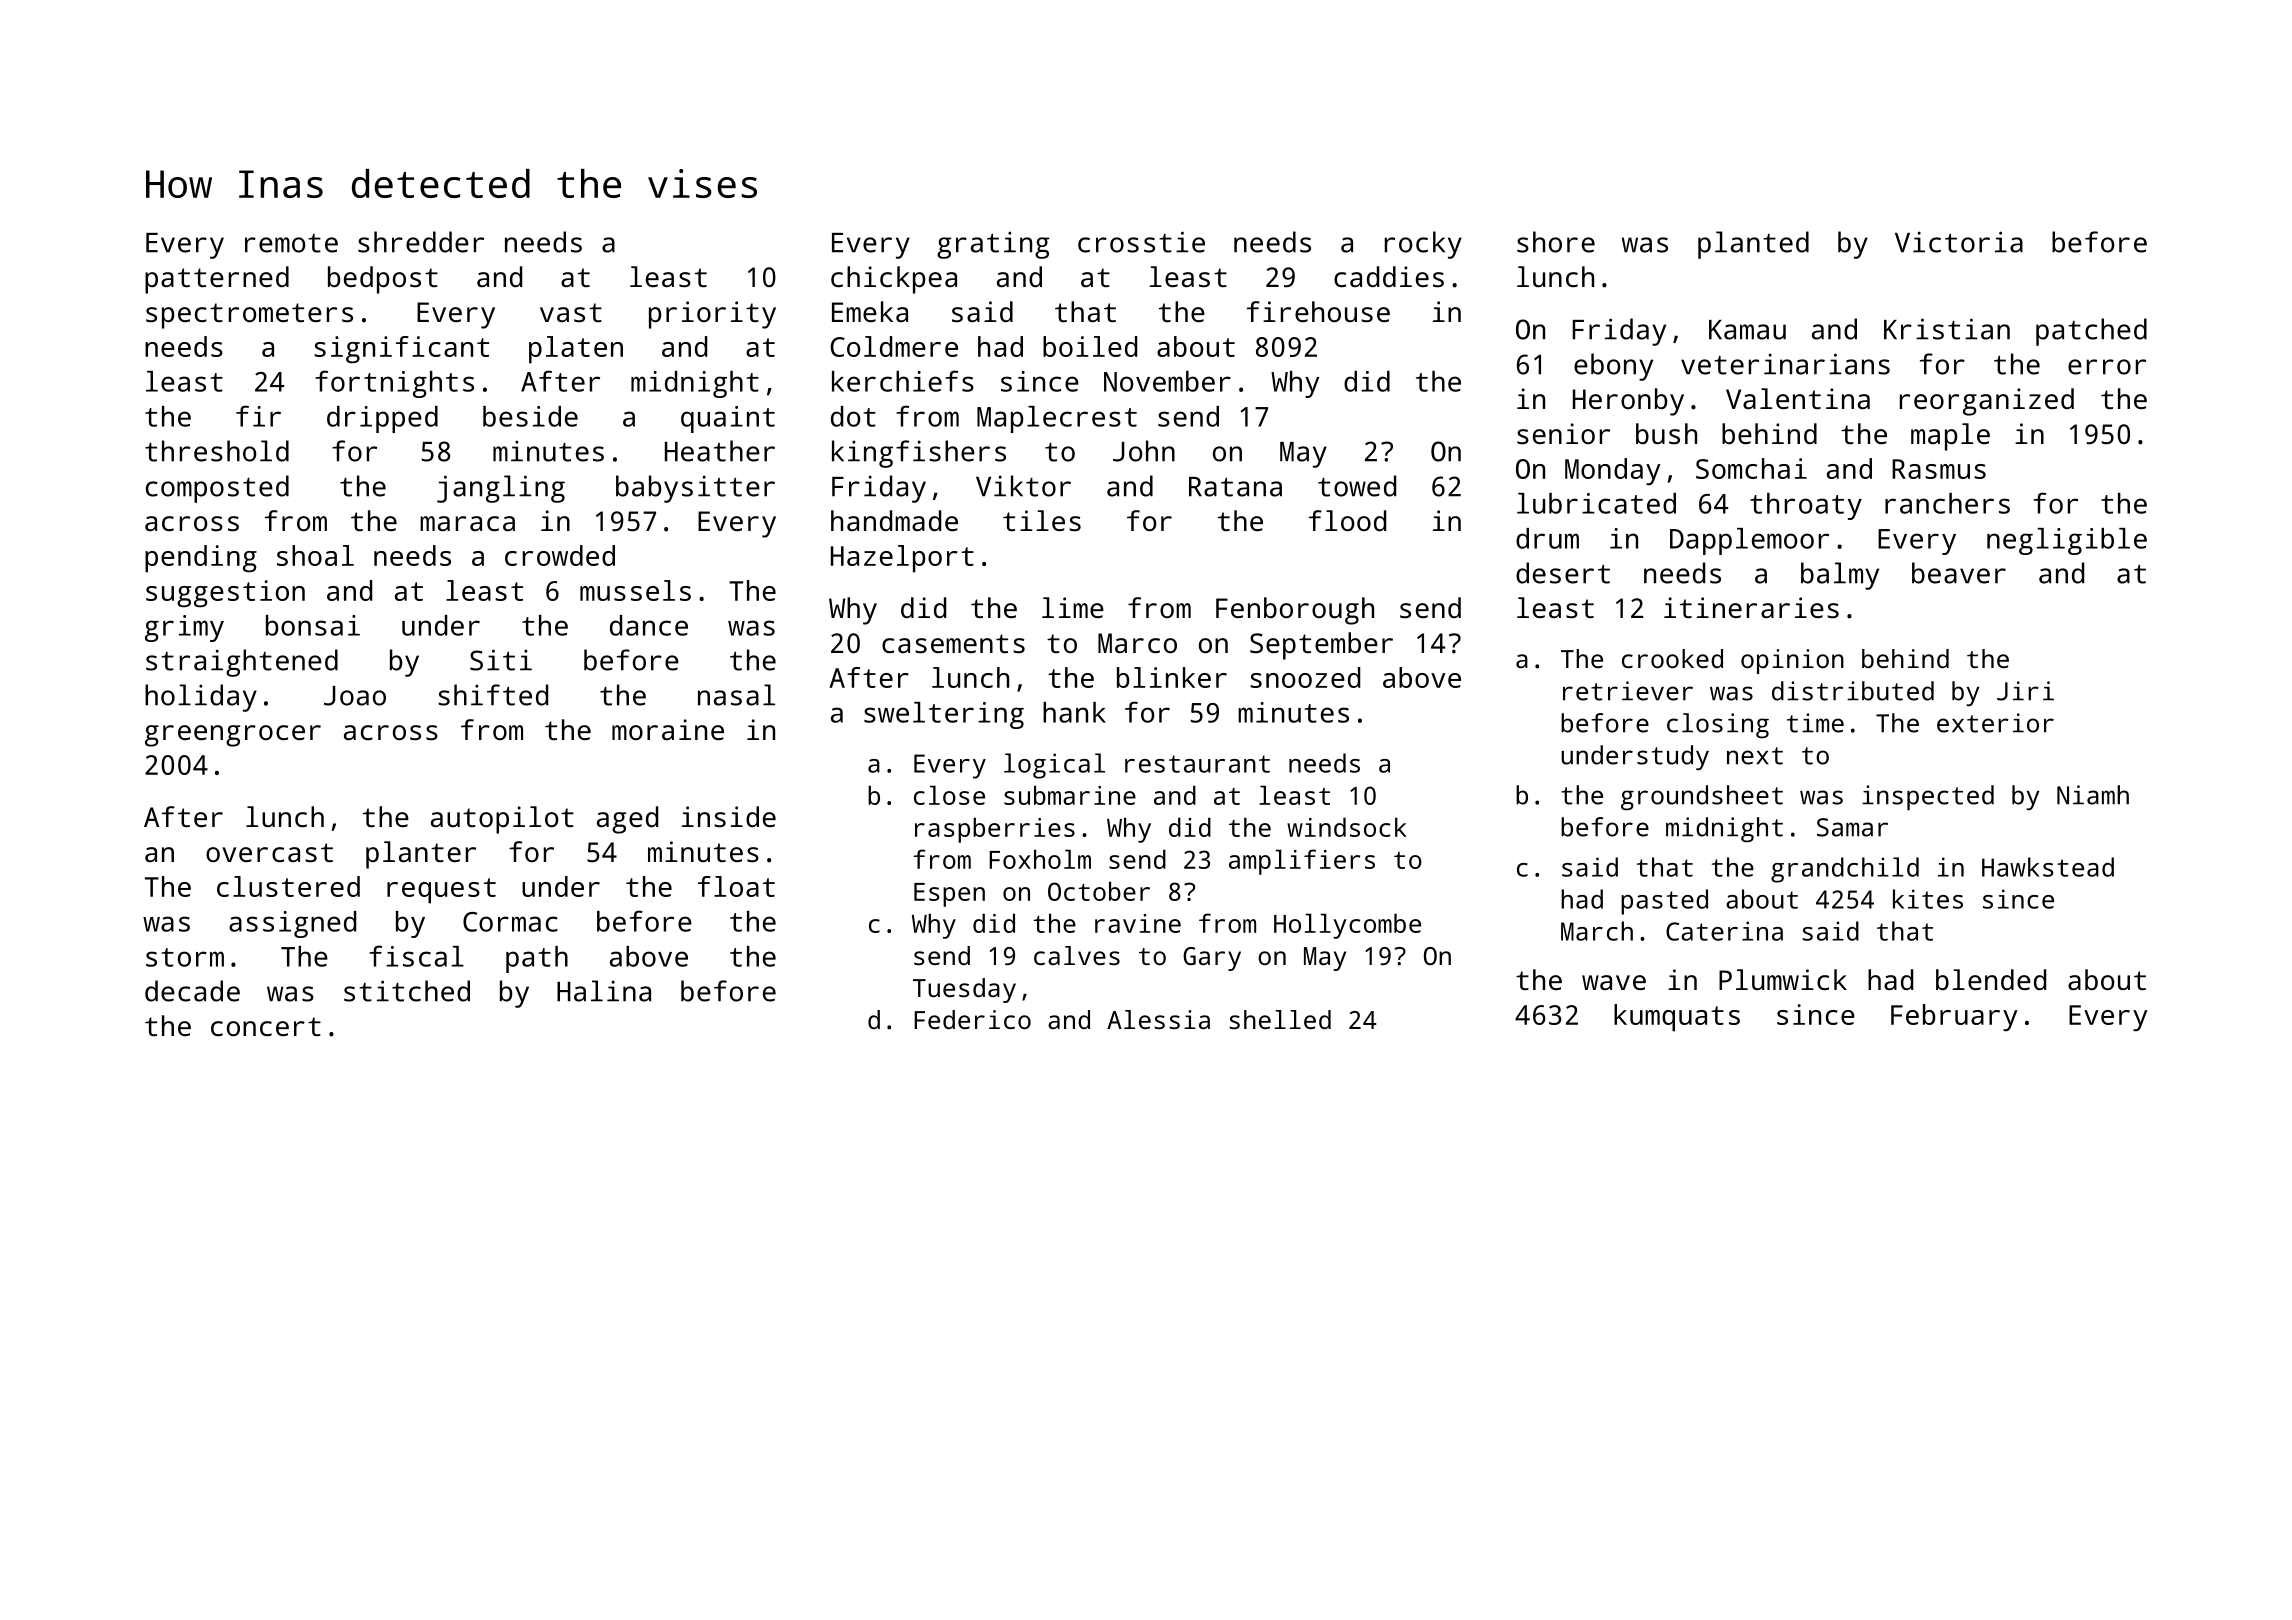 Image resolution: width=2292 pixels, height=1620 pixels. I want to click on Halina, so click(604, 991).
